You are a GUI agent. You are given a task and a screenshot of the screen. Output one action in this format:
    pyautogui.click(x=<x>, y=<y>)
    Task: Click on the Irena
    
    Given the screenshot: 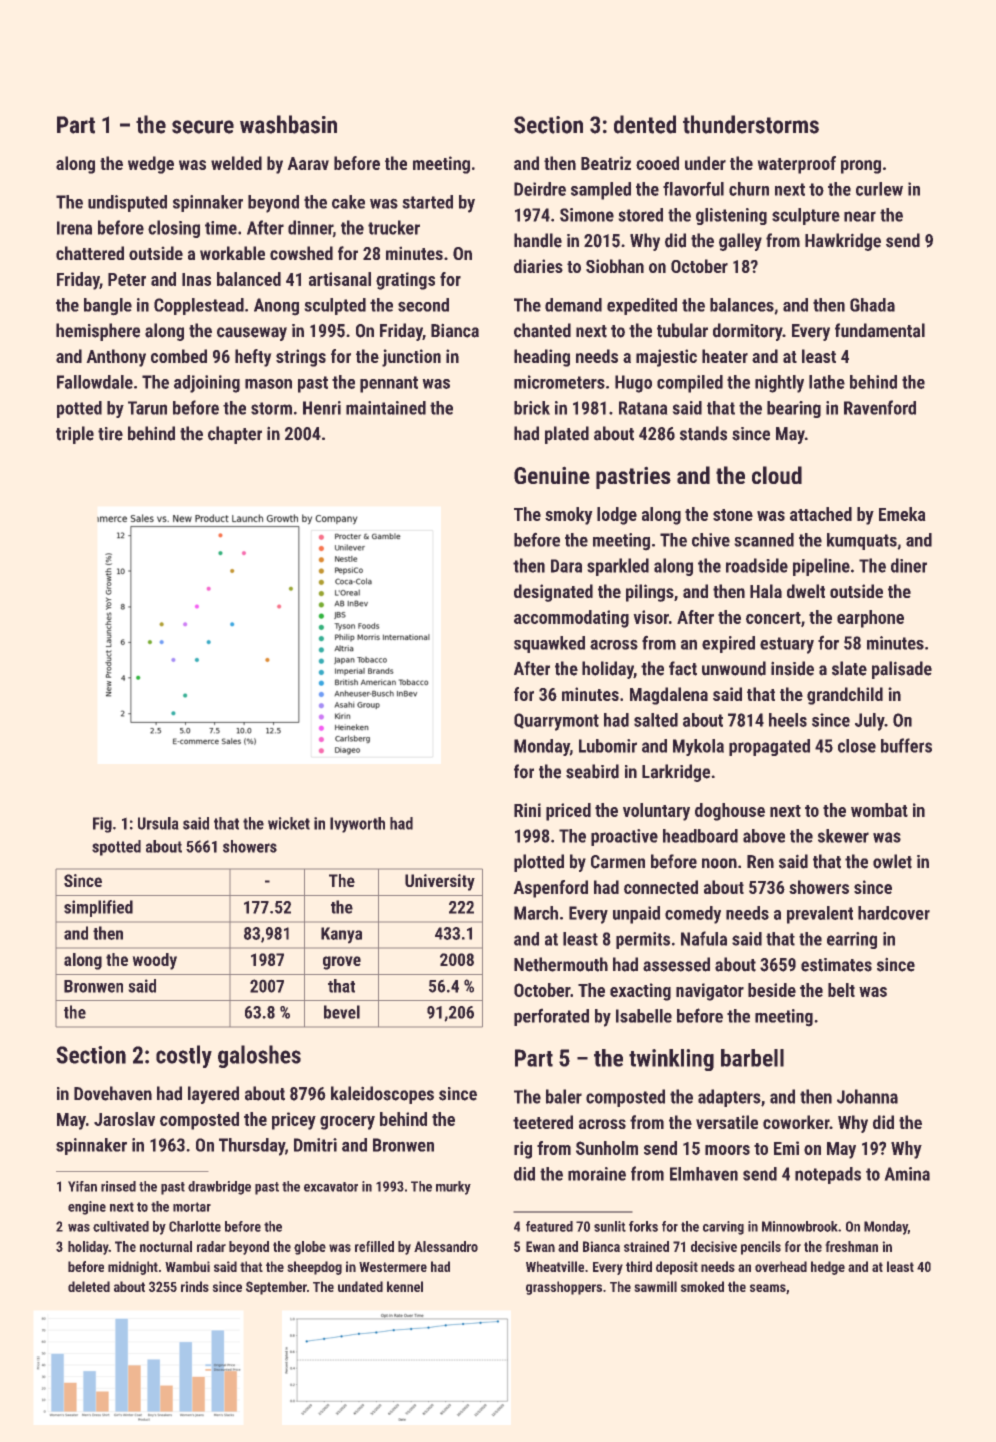 What is the action you would take?
    pyautogui.click(x=74, y=228)
